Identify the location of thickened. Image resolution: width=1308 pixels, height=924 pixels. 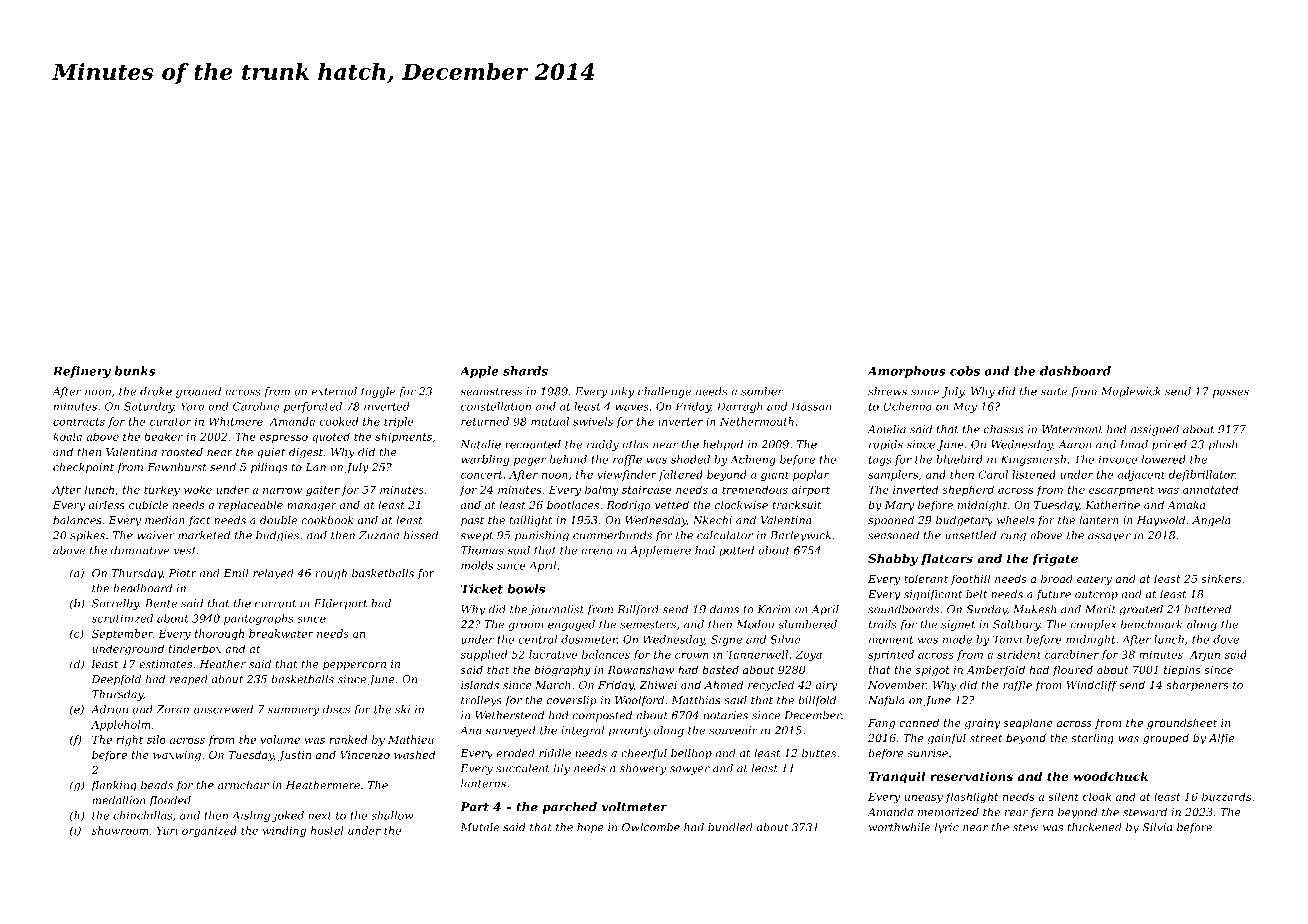
(1095, 827).
